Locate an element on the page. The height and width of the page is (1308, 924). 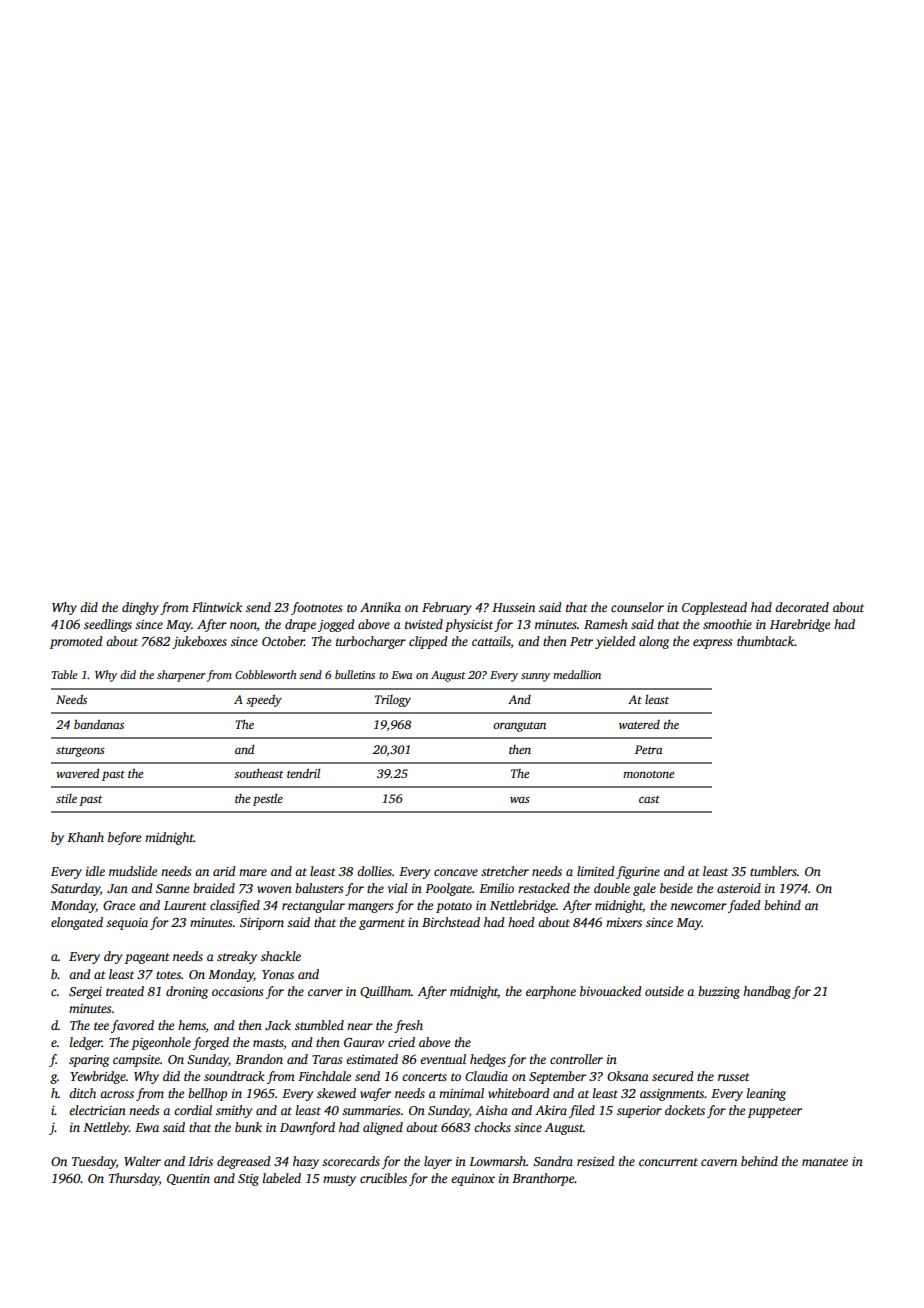
watered is located at coordinates (639, 724).
